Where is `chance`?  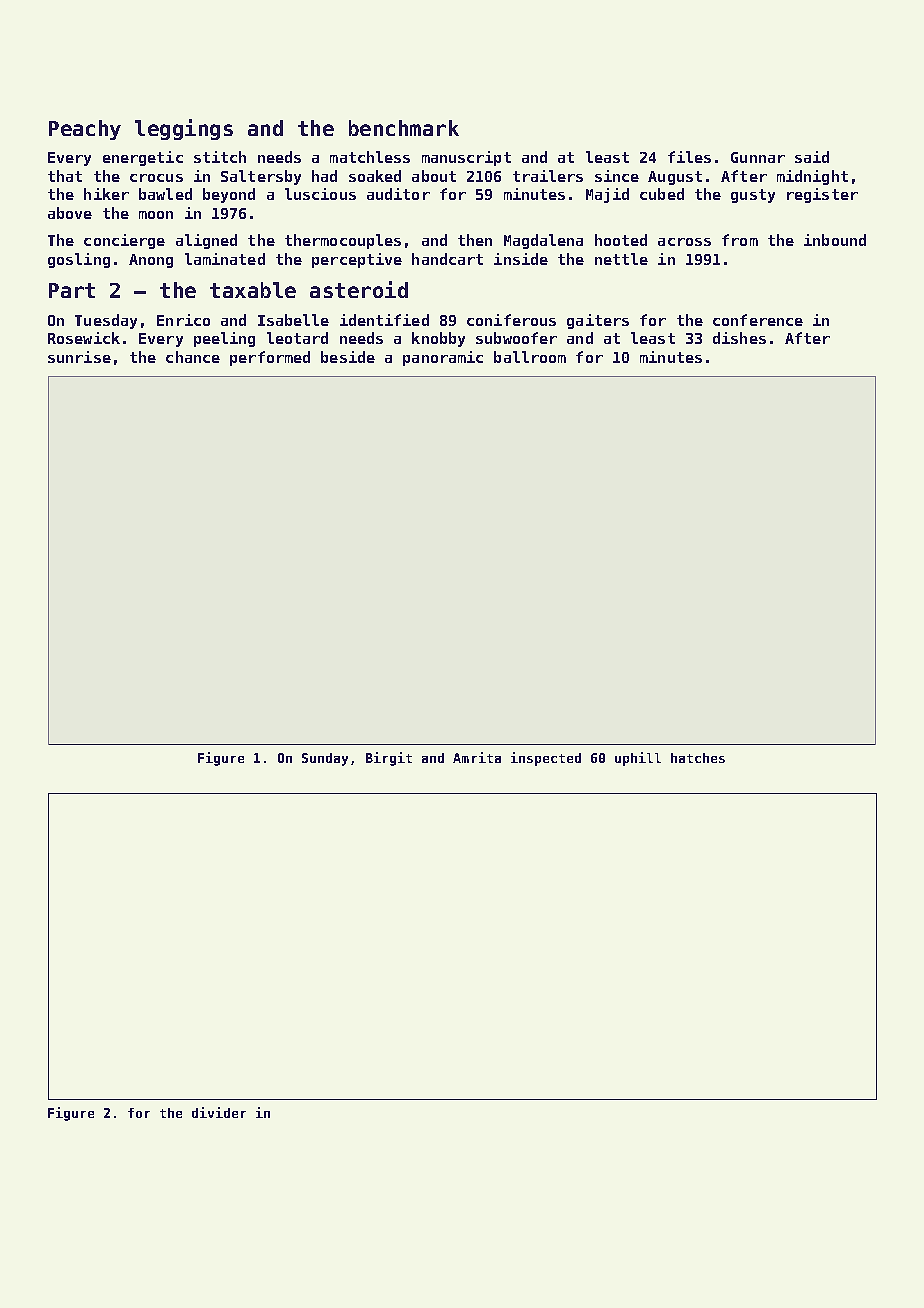 chance is located at coordinates (193, 357).
